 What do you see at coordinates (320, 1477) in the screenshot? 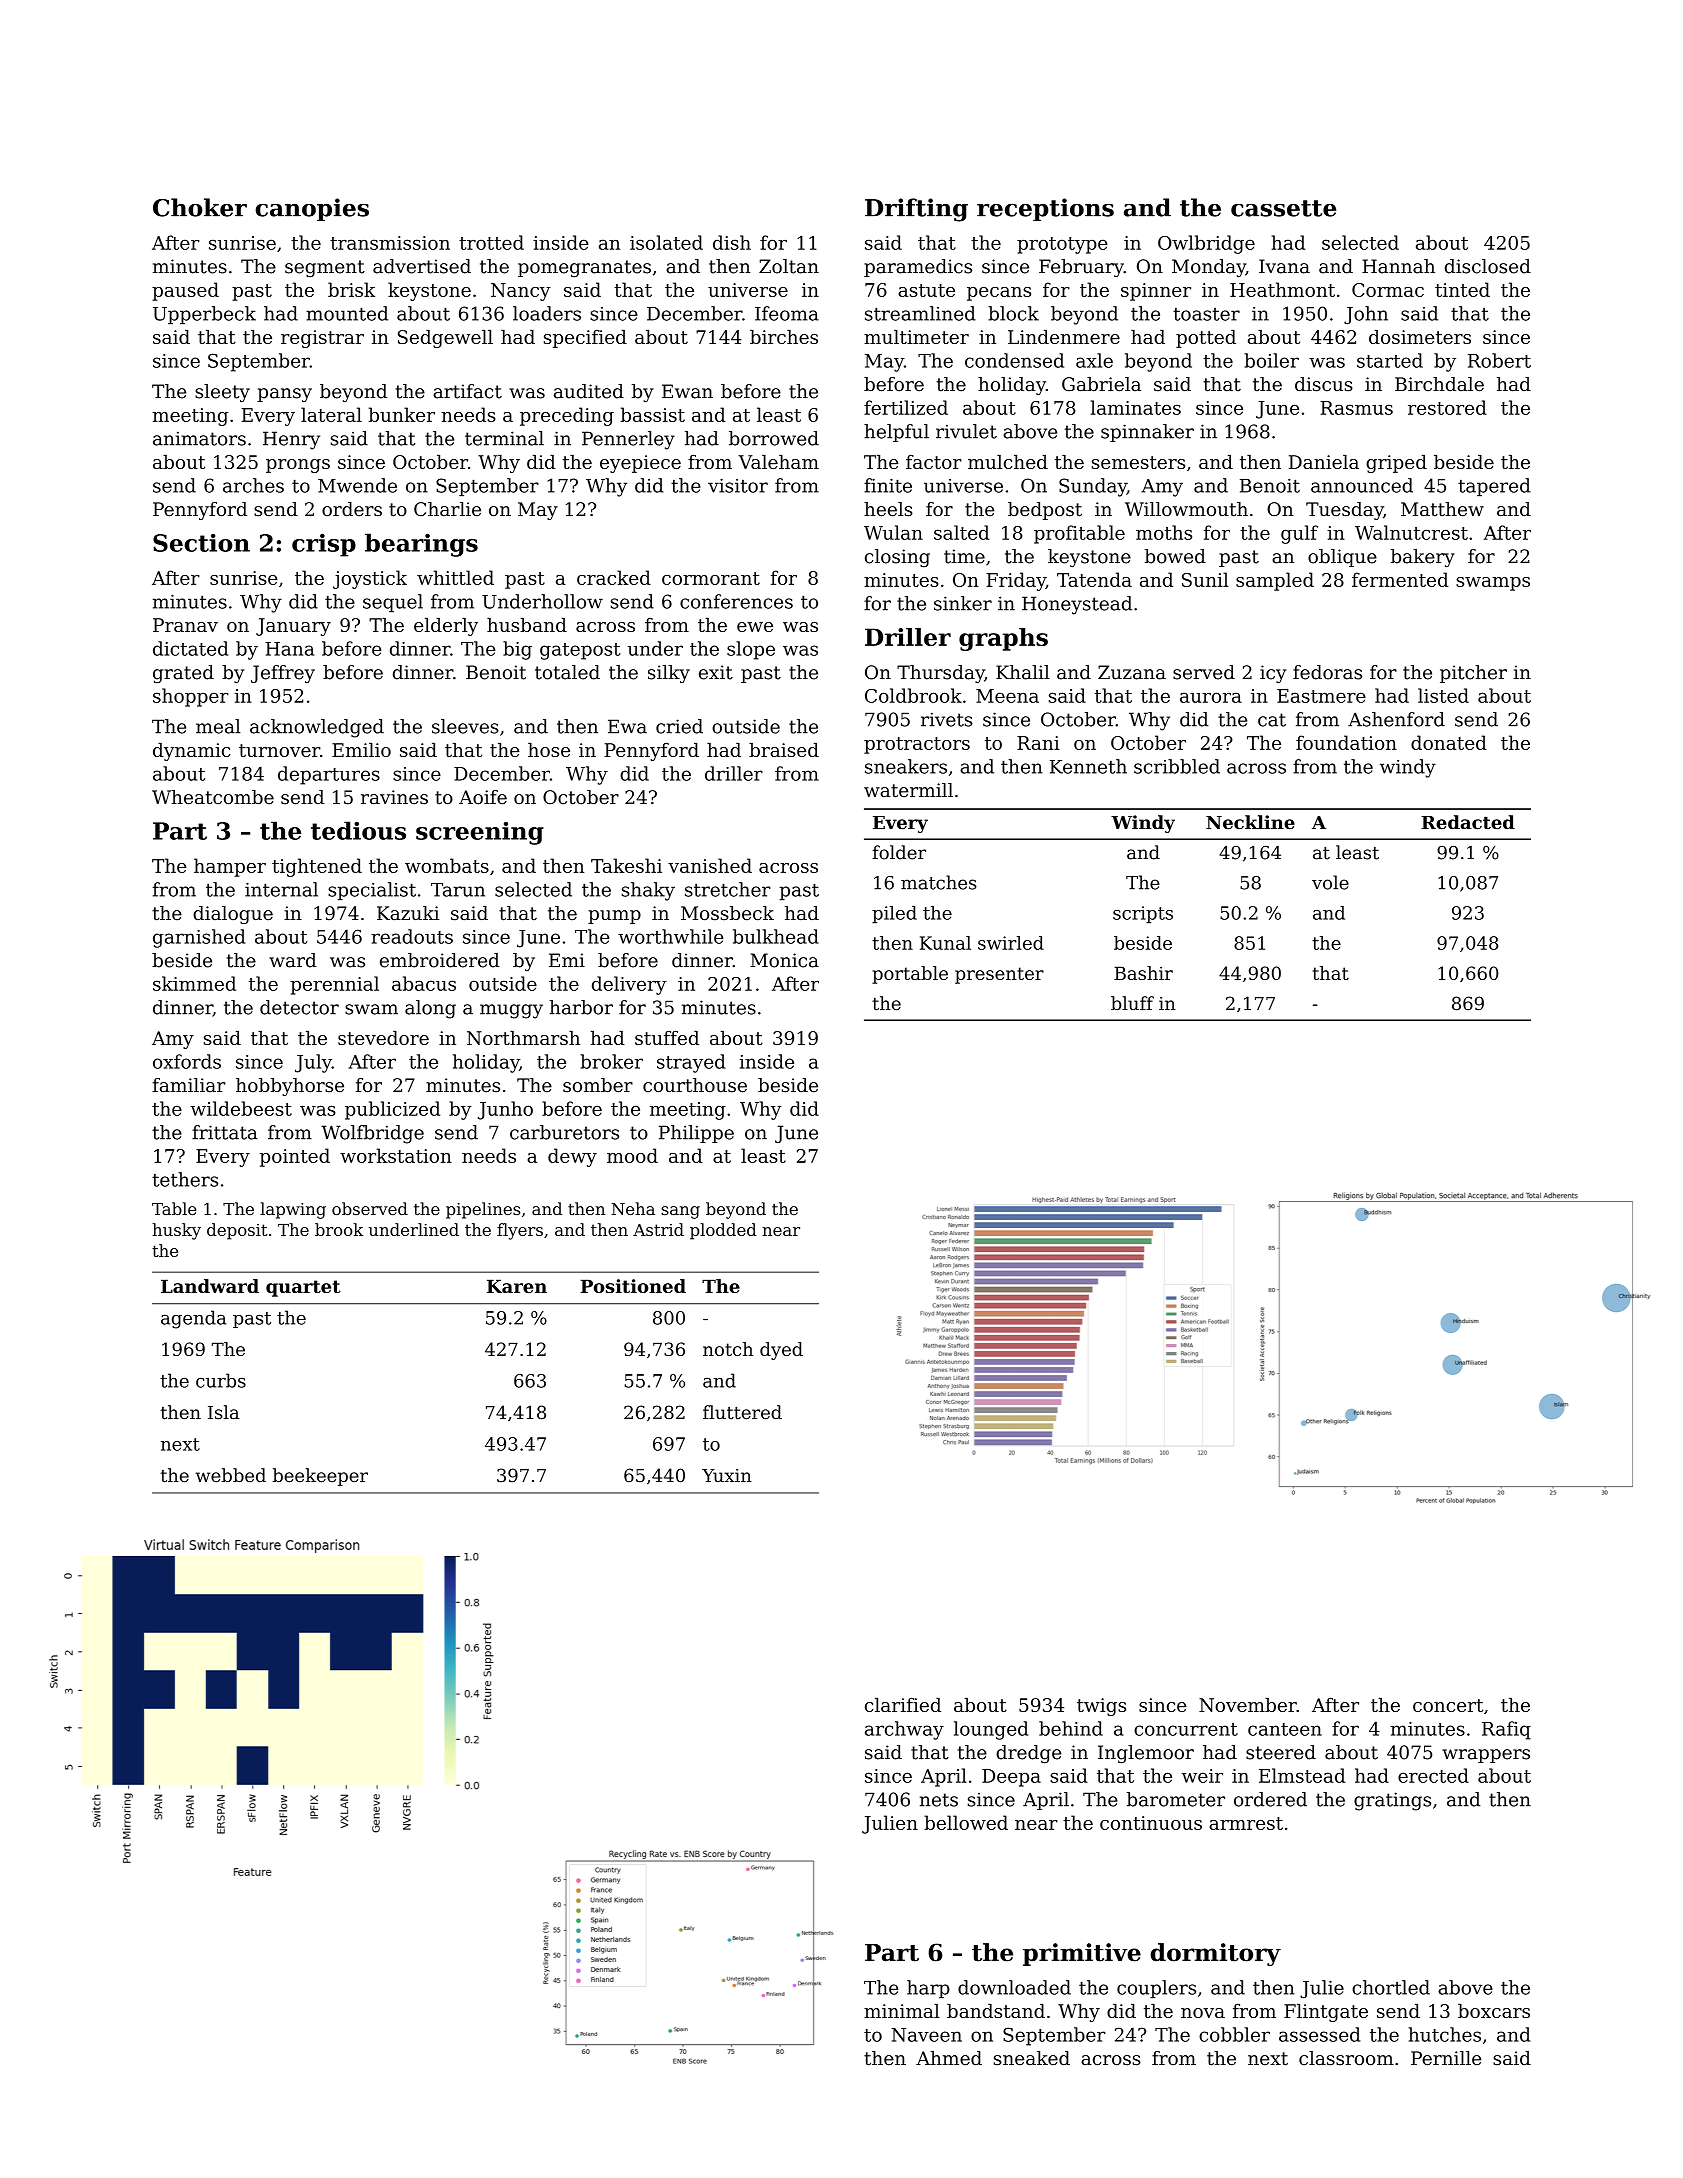
I see `beekeeper` at bounding box center [320, 1477].
